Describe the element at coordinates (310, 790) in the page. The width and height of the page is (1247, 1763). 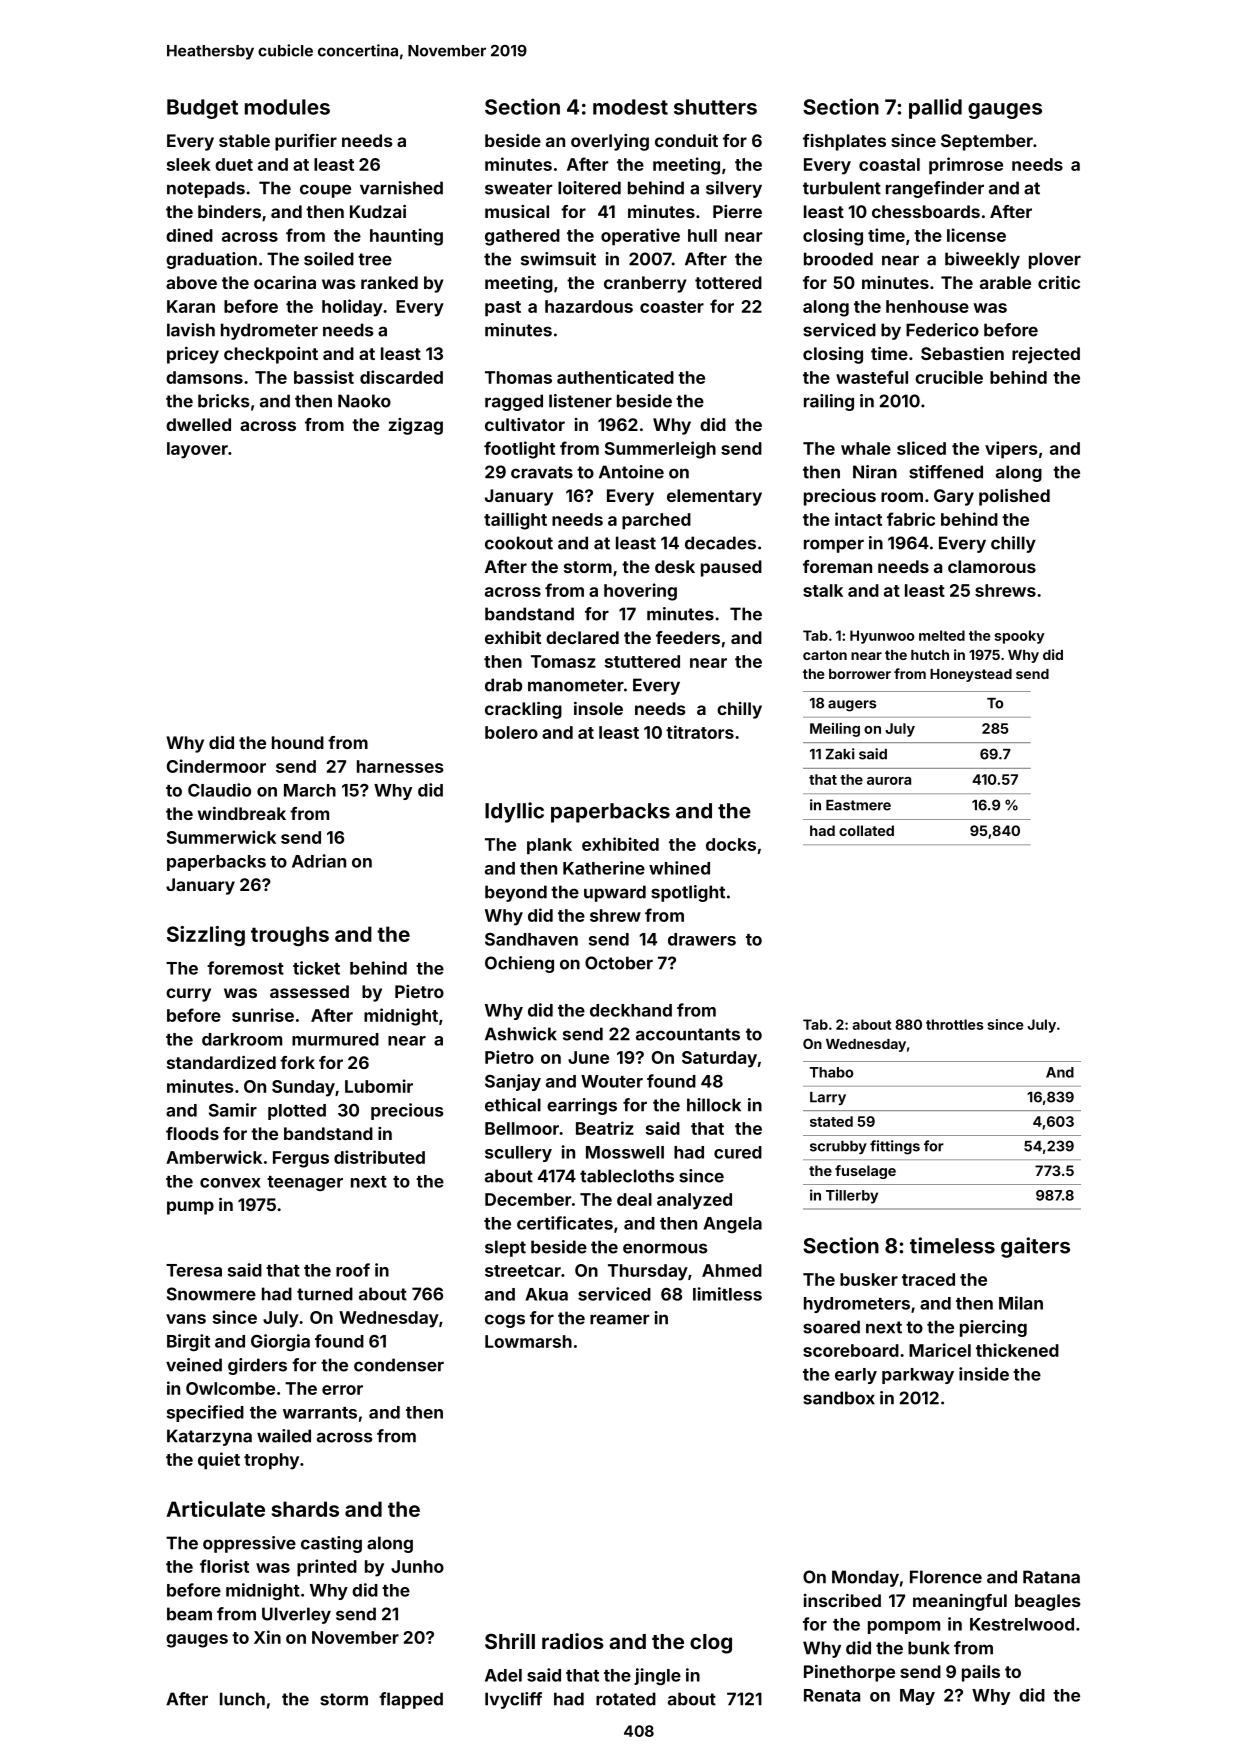
I see `March` at that location.
